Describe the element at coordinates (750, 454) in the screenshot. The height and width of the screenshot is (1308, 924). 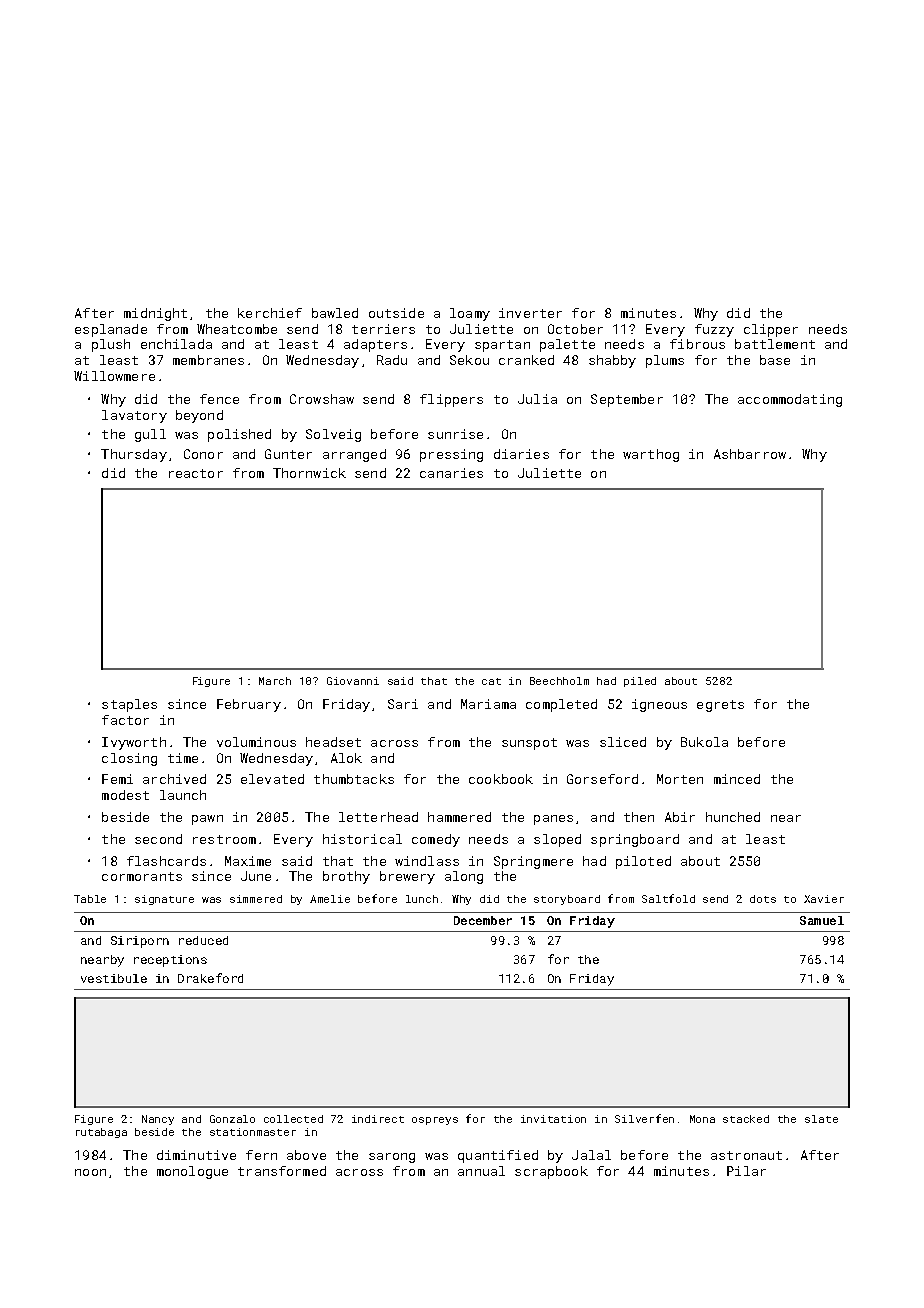
I see `Ashbarrow` at that location.
